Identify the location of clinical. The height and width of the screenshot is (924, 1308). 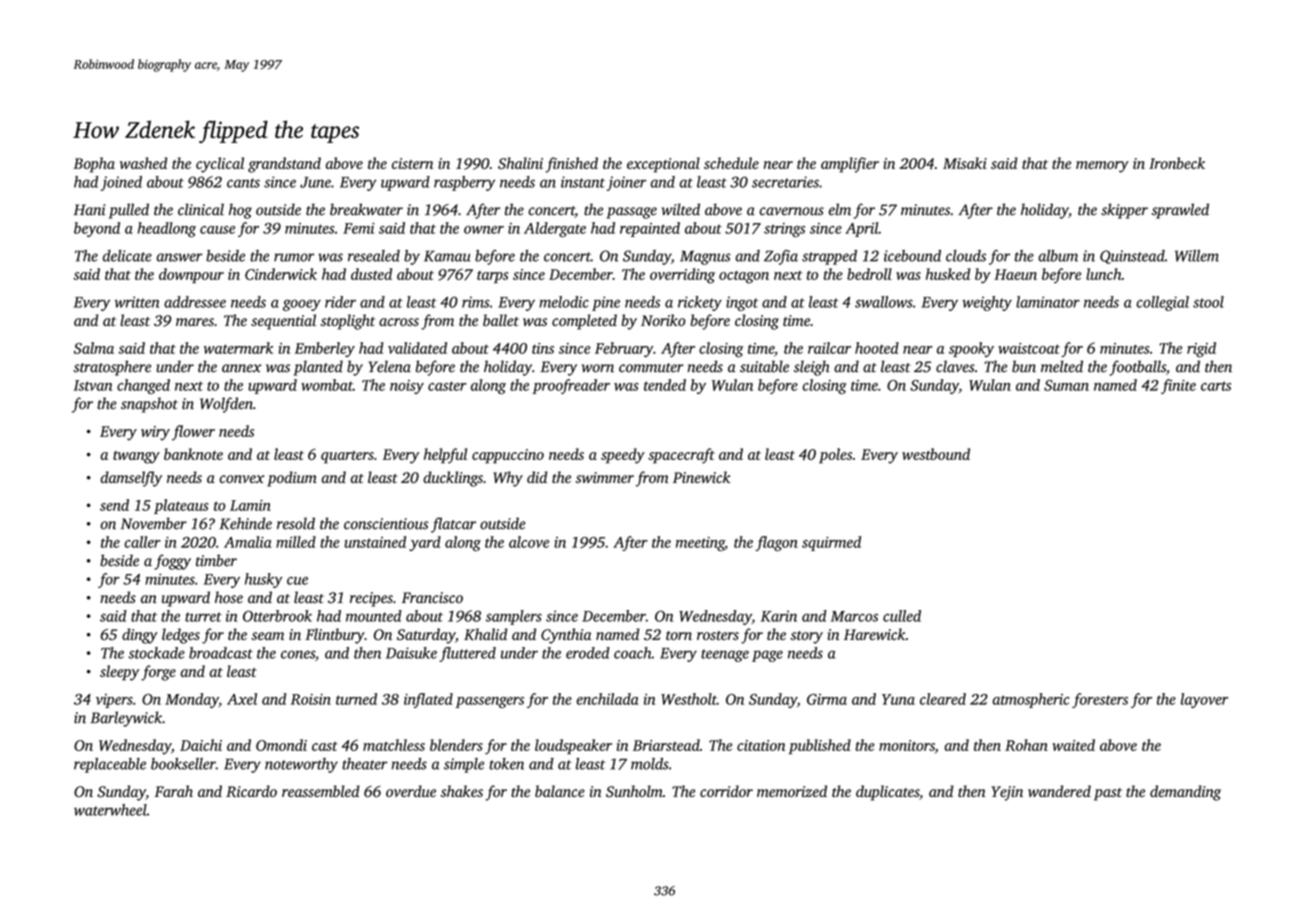
(201, 209).
